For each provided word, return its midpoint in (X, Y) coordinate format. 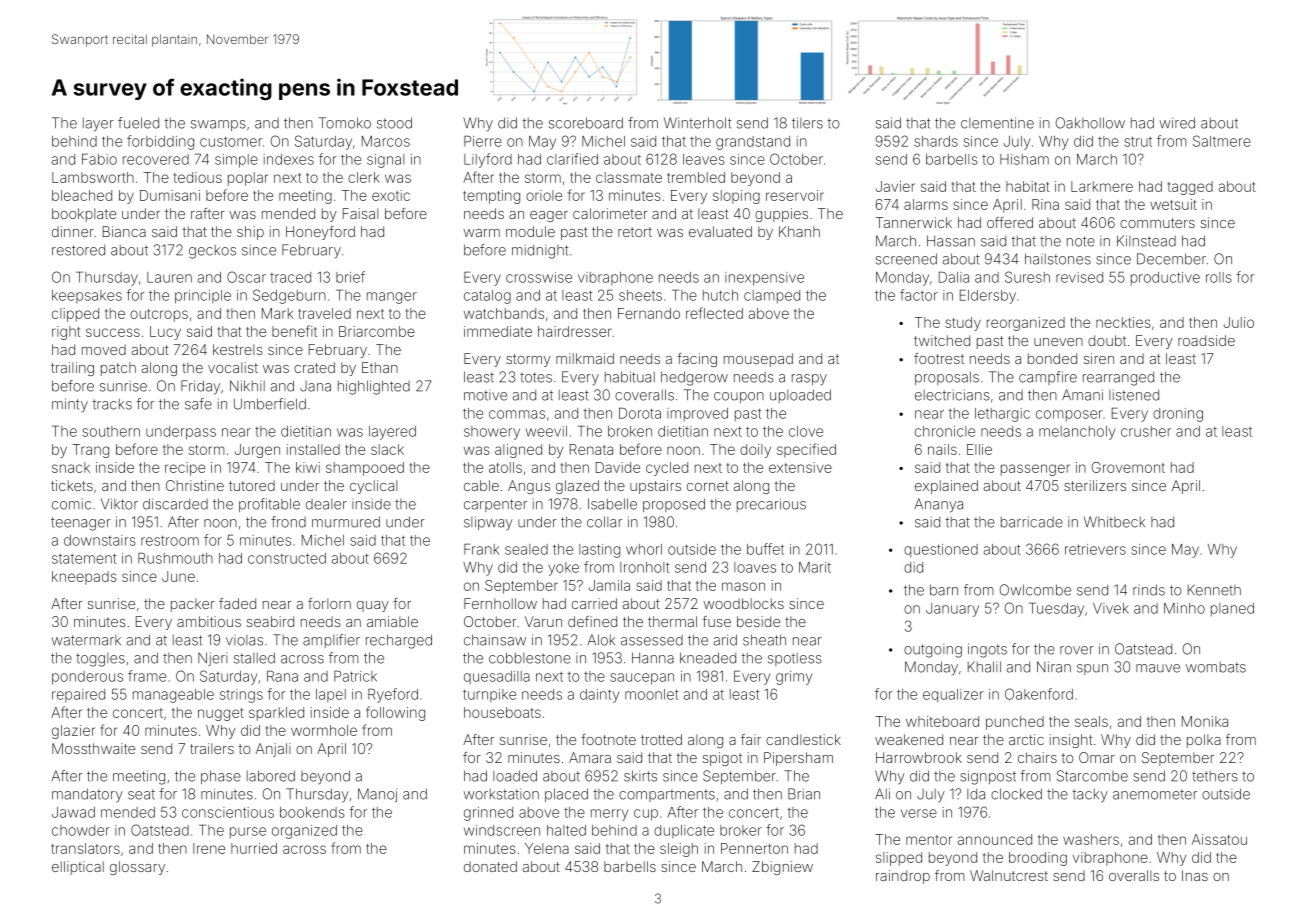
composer (1069, 416)
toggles (100, 660)
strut (1138, 141)
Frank (481, 549)
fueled (138, 123)
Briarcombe (377, 331)
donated (490, 866)
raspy (809, 380)
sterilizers (1095, 485)
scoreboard (586, 123)
